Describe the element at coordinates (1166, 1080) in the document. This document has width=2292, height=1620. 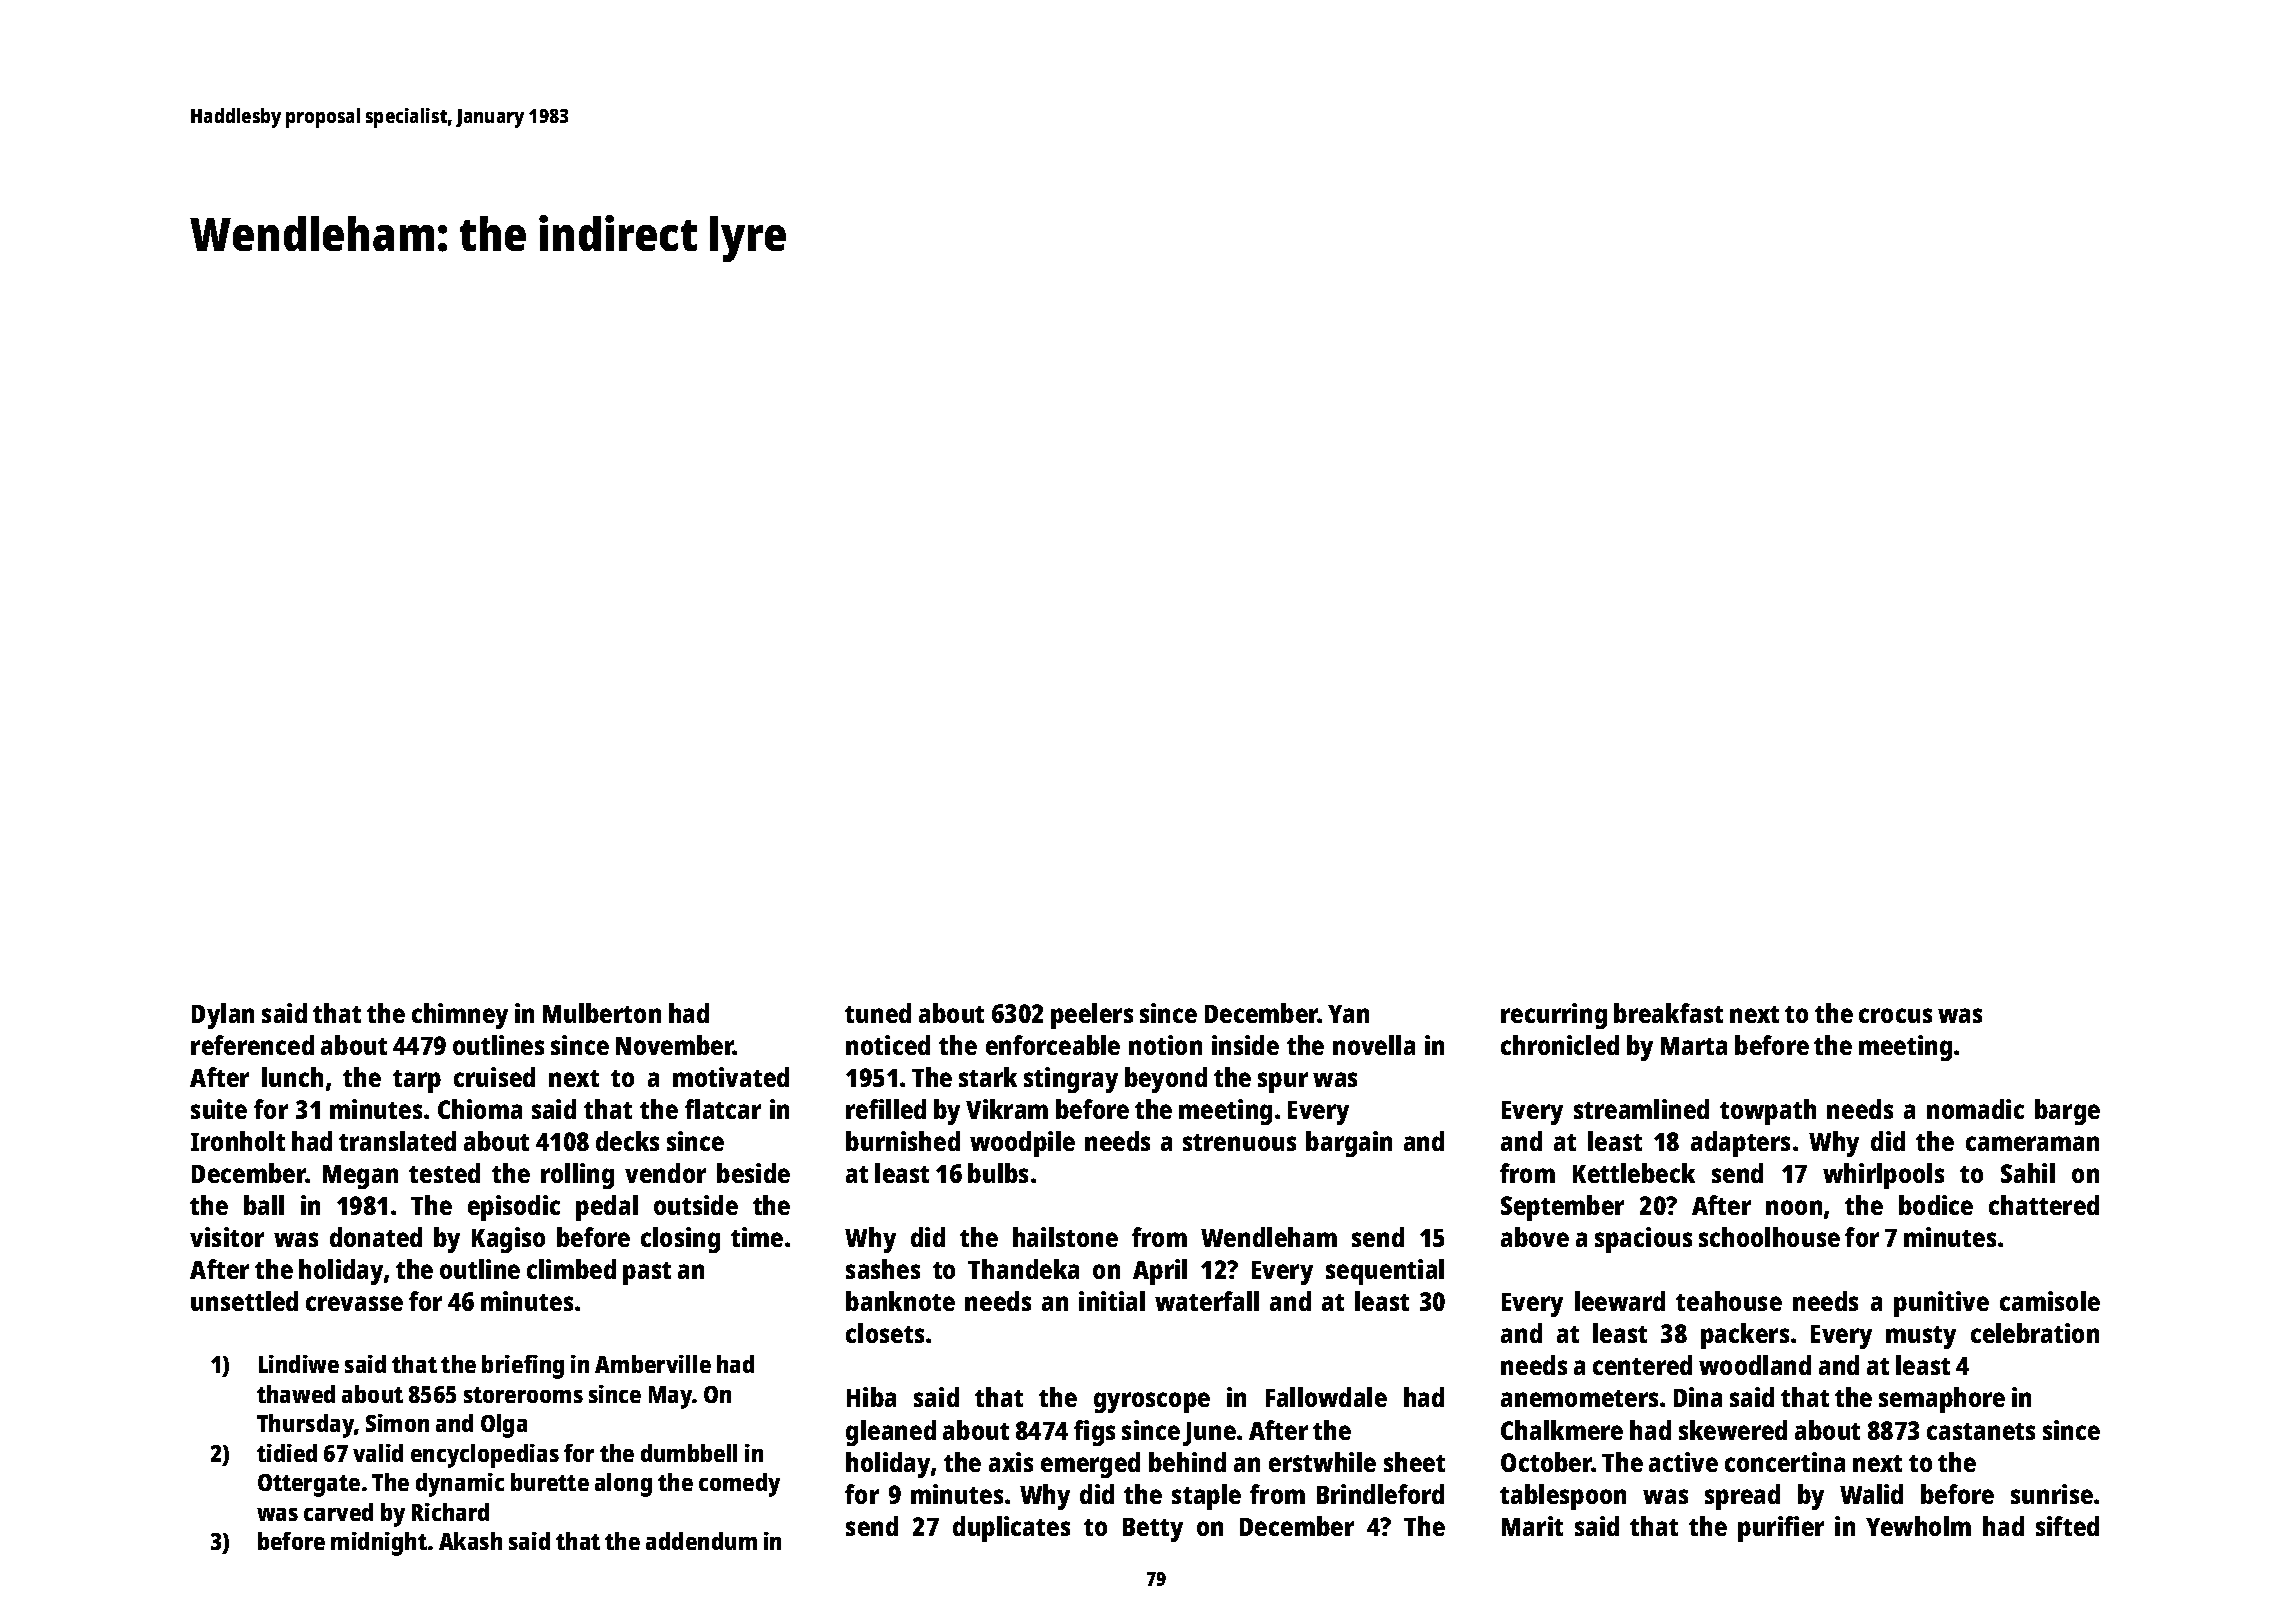
I see `beyond` at that location.
